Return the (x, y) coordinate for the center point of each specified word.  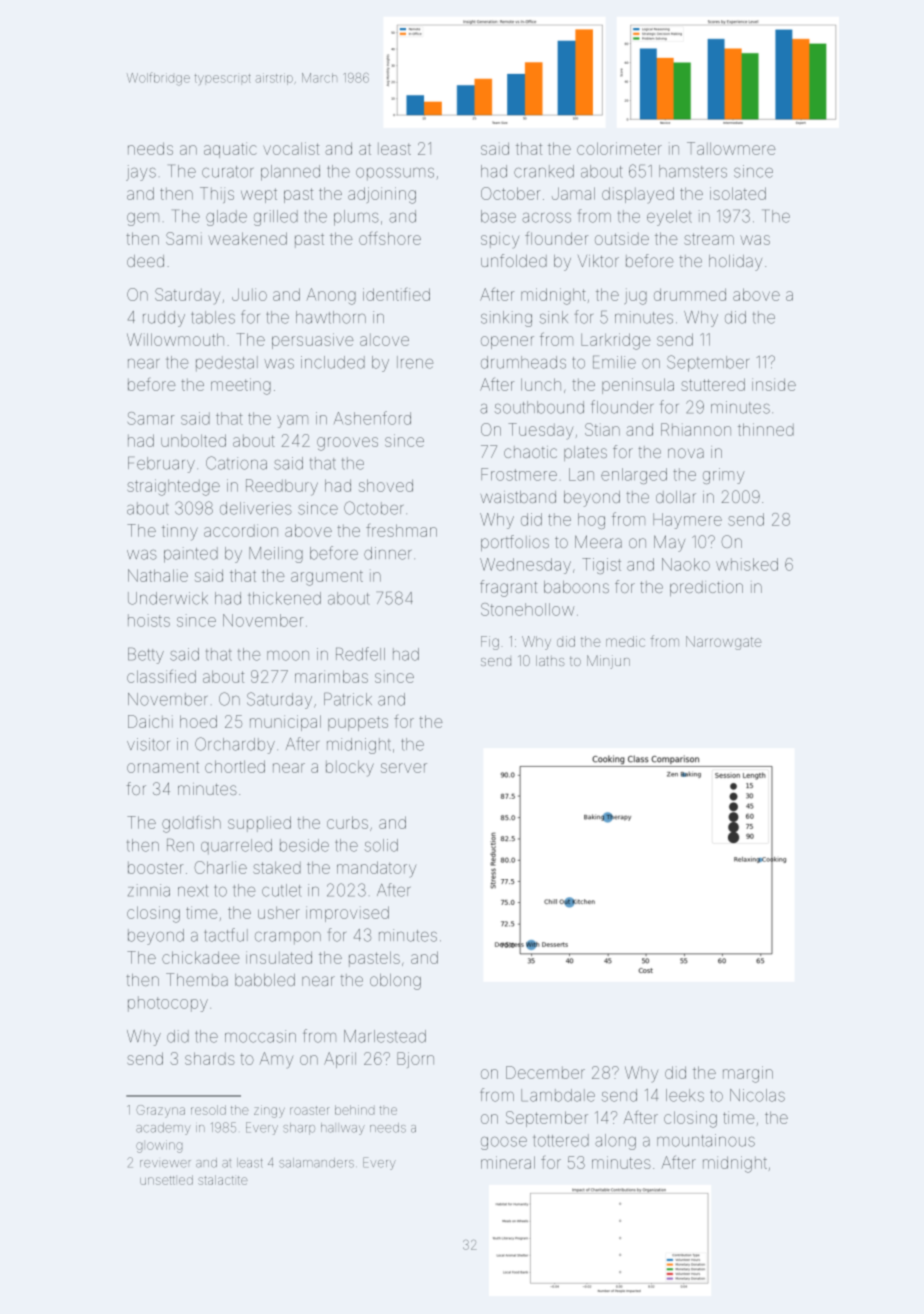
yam (292, 421)
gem (143, 219)
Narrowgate (723, 643)
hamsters (693, 171)
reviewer (165, 1164)
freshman (401, 530)
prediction (706, 588)
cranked (544, 171)
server (404, 768)
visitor (148, 744)
